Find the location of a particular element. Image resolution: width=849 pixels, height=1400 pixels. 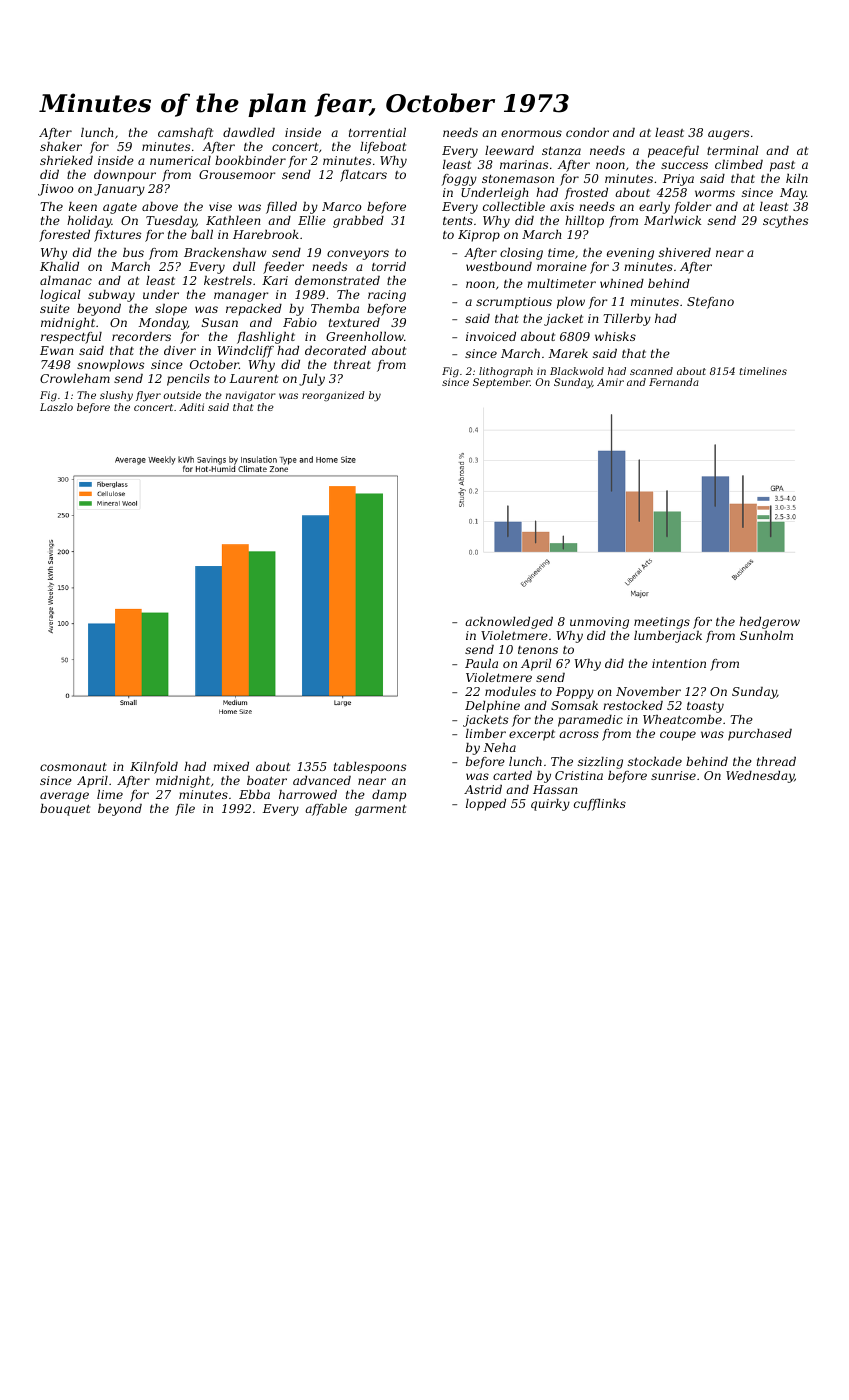

augers is located at coordinates (728, 135).
